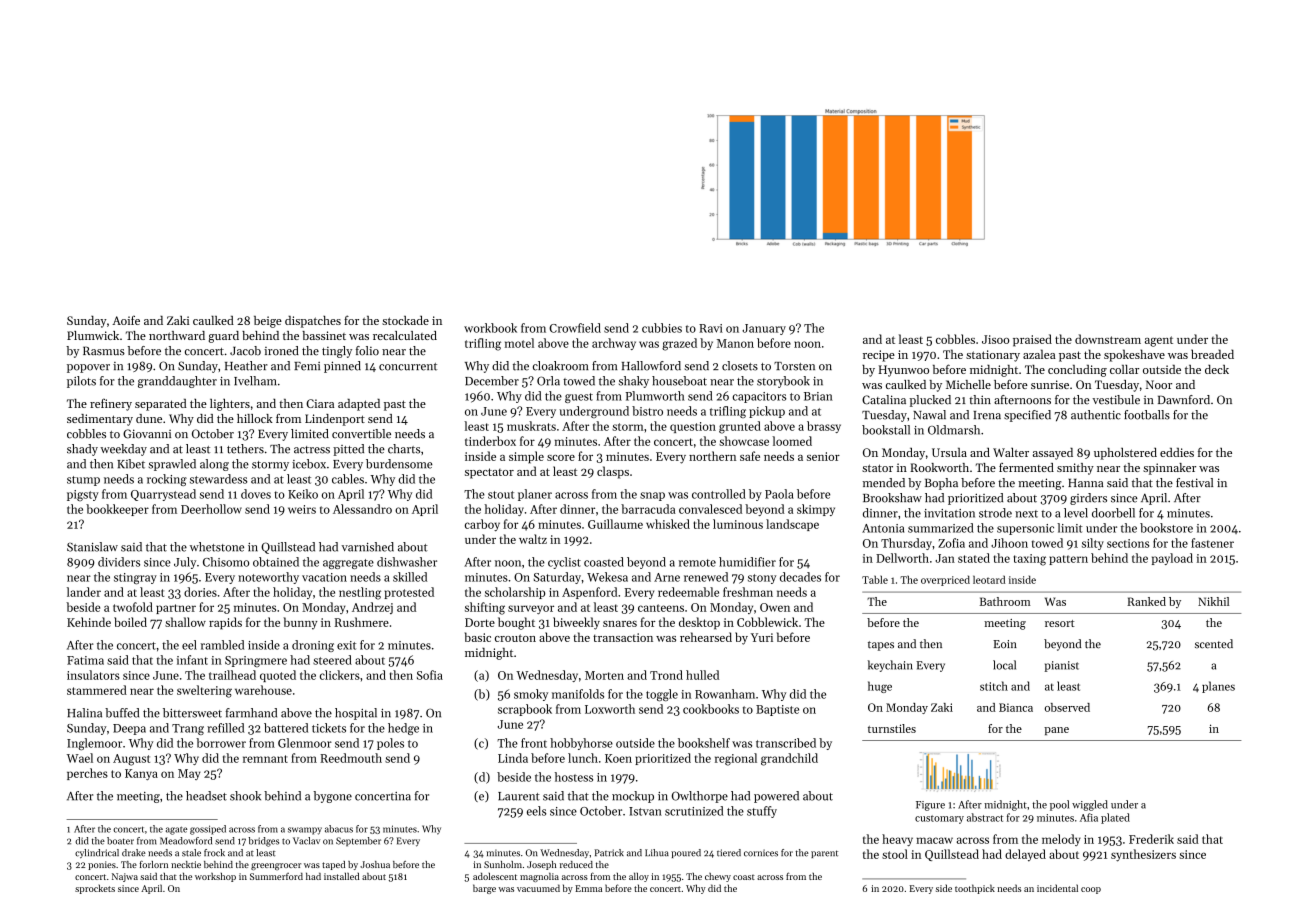 The image size is (1308, 924). What do you see at coordinates (561, 366) in the document?
I see `cloakroom` at bounding box center [561, 366].
